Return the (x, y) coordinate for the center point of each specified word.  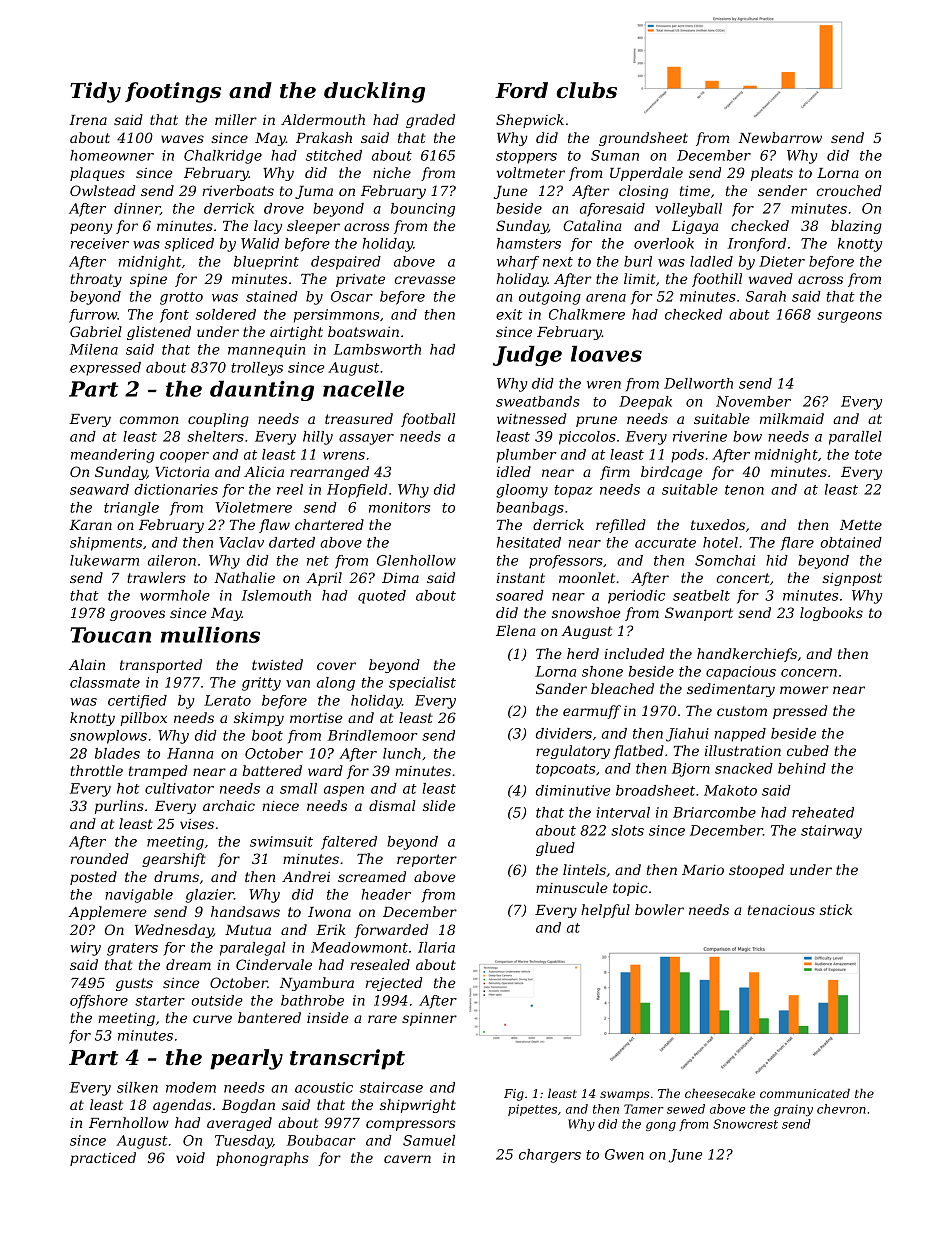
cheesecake (720, 1093)
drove (284, 208)
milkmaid (792, 418)
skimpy (259, 719)
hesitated (529, 542)
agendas (182, 1106)
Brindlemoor (373, 735)
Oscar (352, 296)
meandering (112, 456)
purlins (119, 807)
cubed (808, 750)
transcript (347, 1059)
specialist (422, 684)
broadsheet (655, 790)
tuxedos (718, 524)
